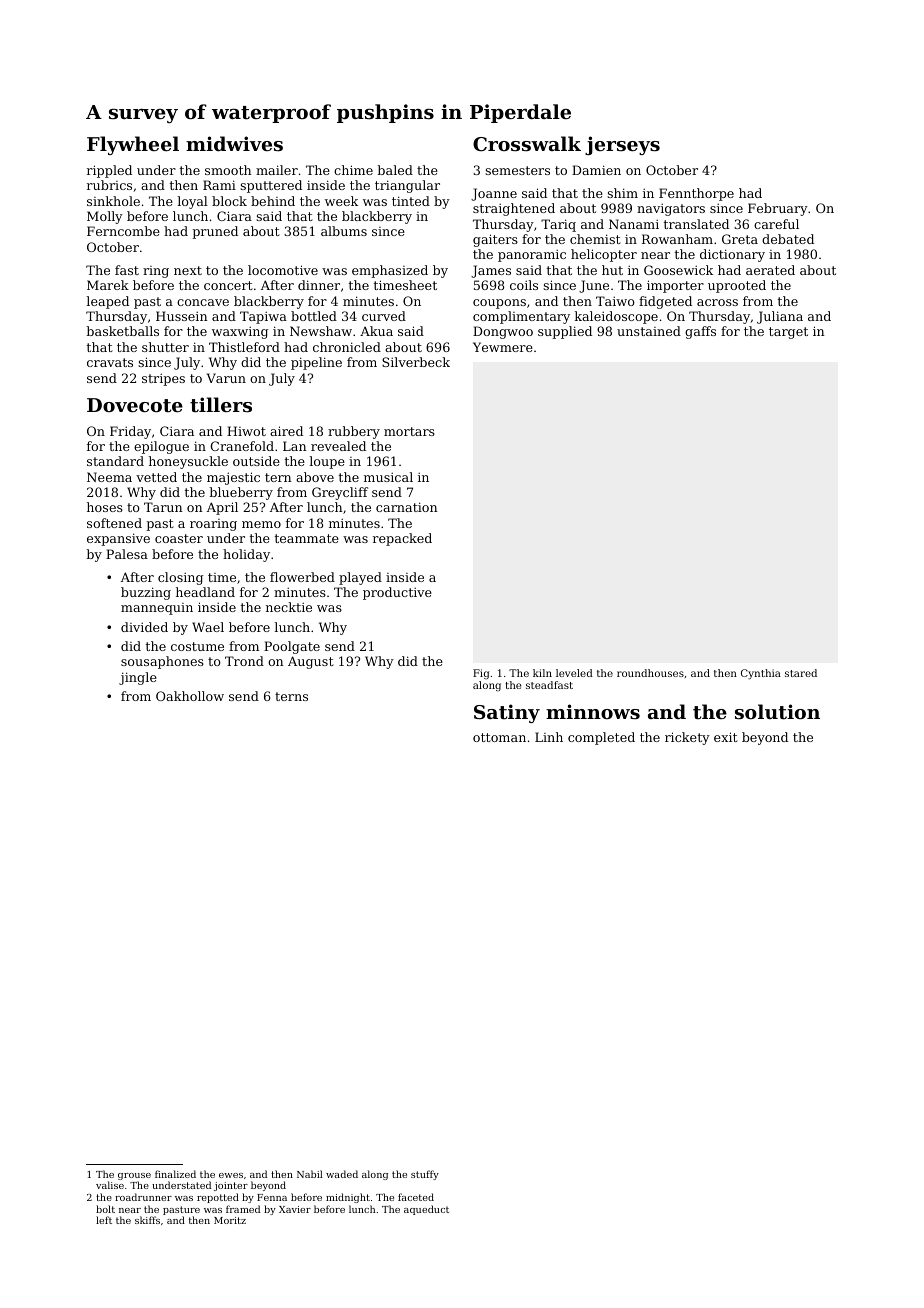 The width and height of the screenshot is (924, 1308). Describe the element at coordinates (407, 507) in the screenshot. I see `carnation` at that location.
